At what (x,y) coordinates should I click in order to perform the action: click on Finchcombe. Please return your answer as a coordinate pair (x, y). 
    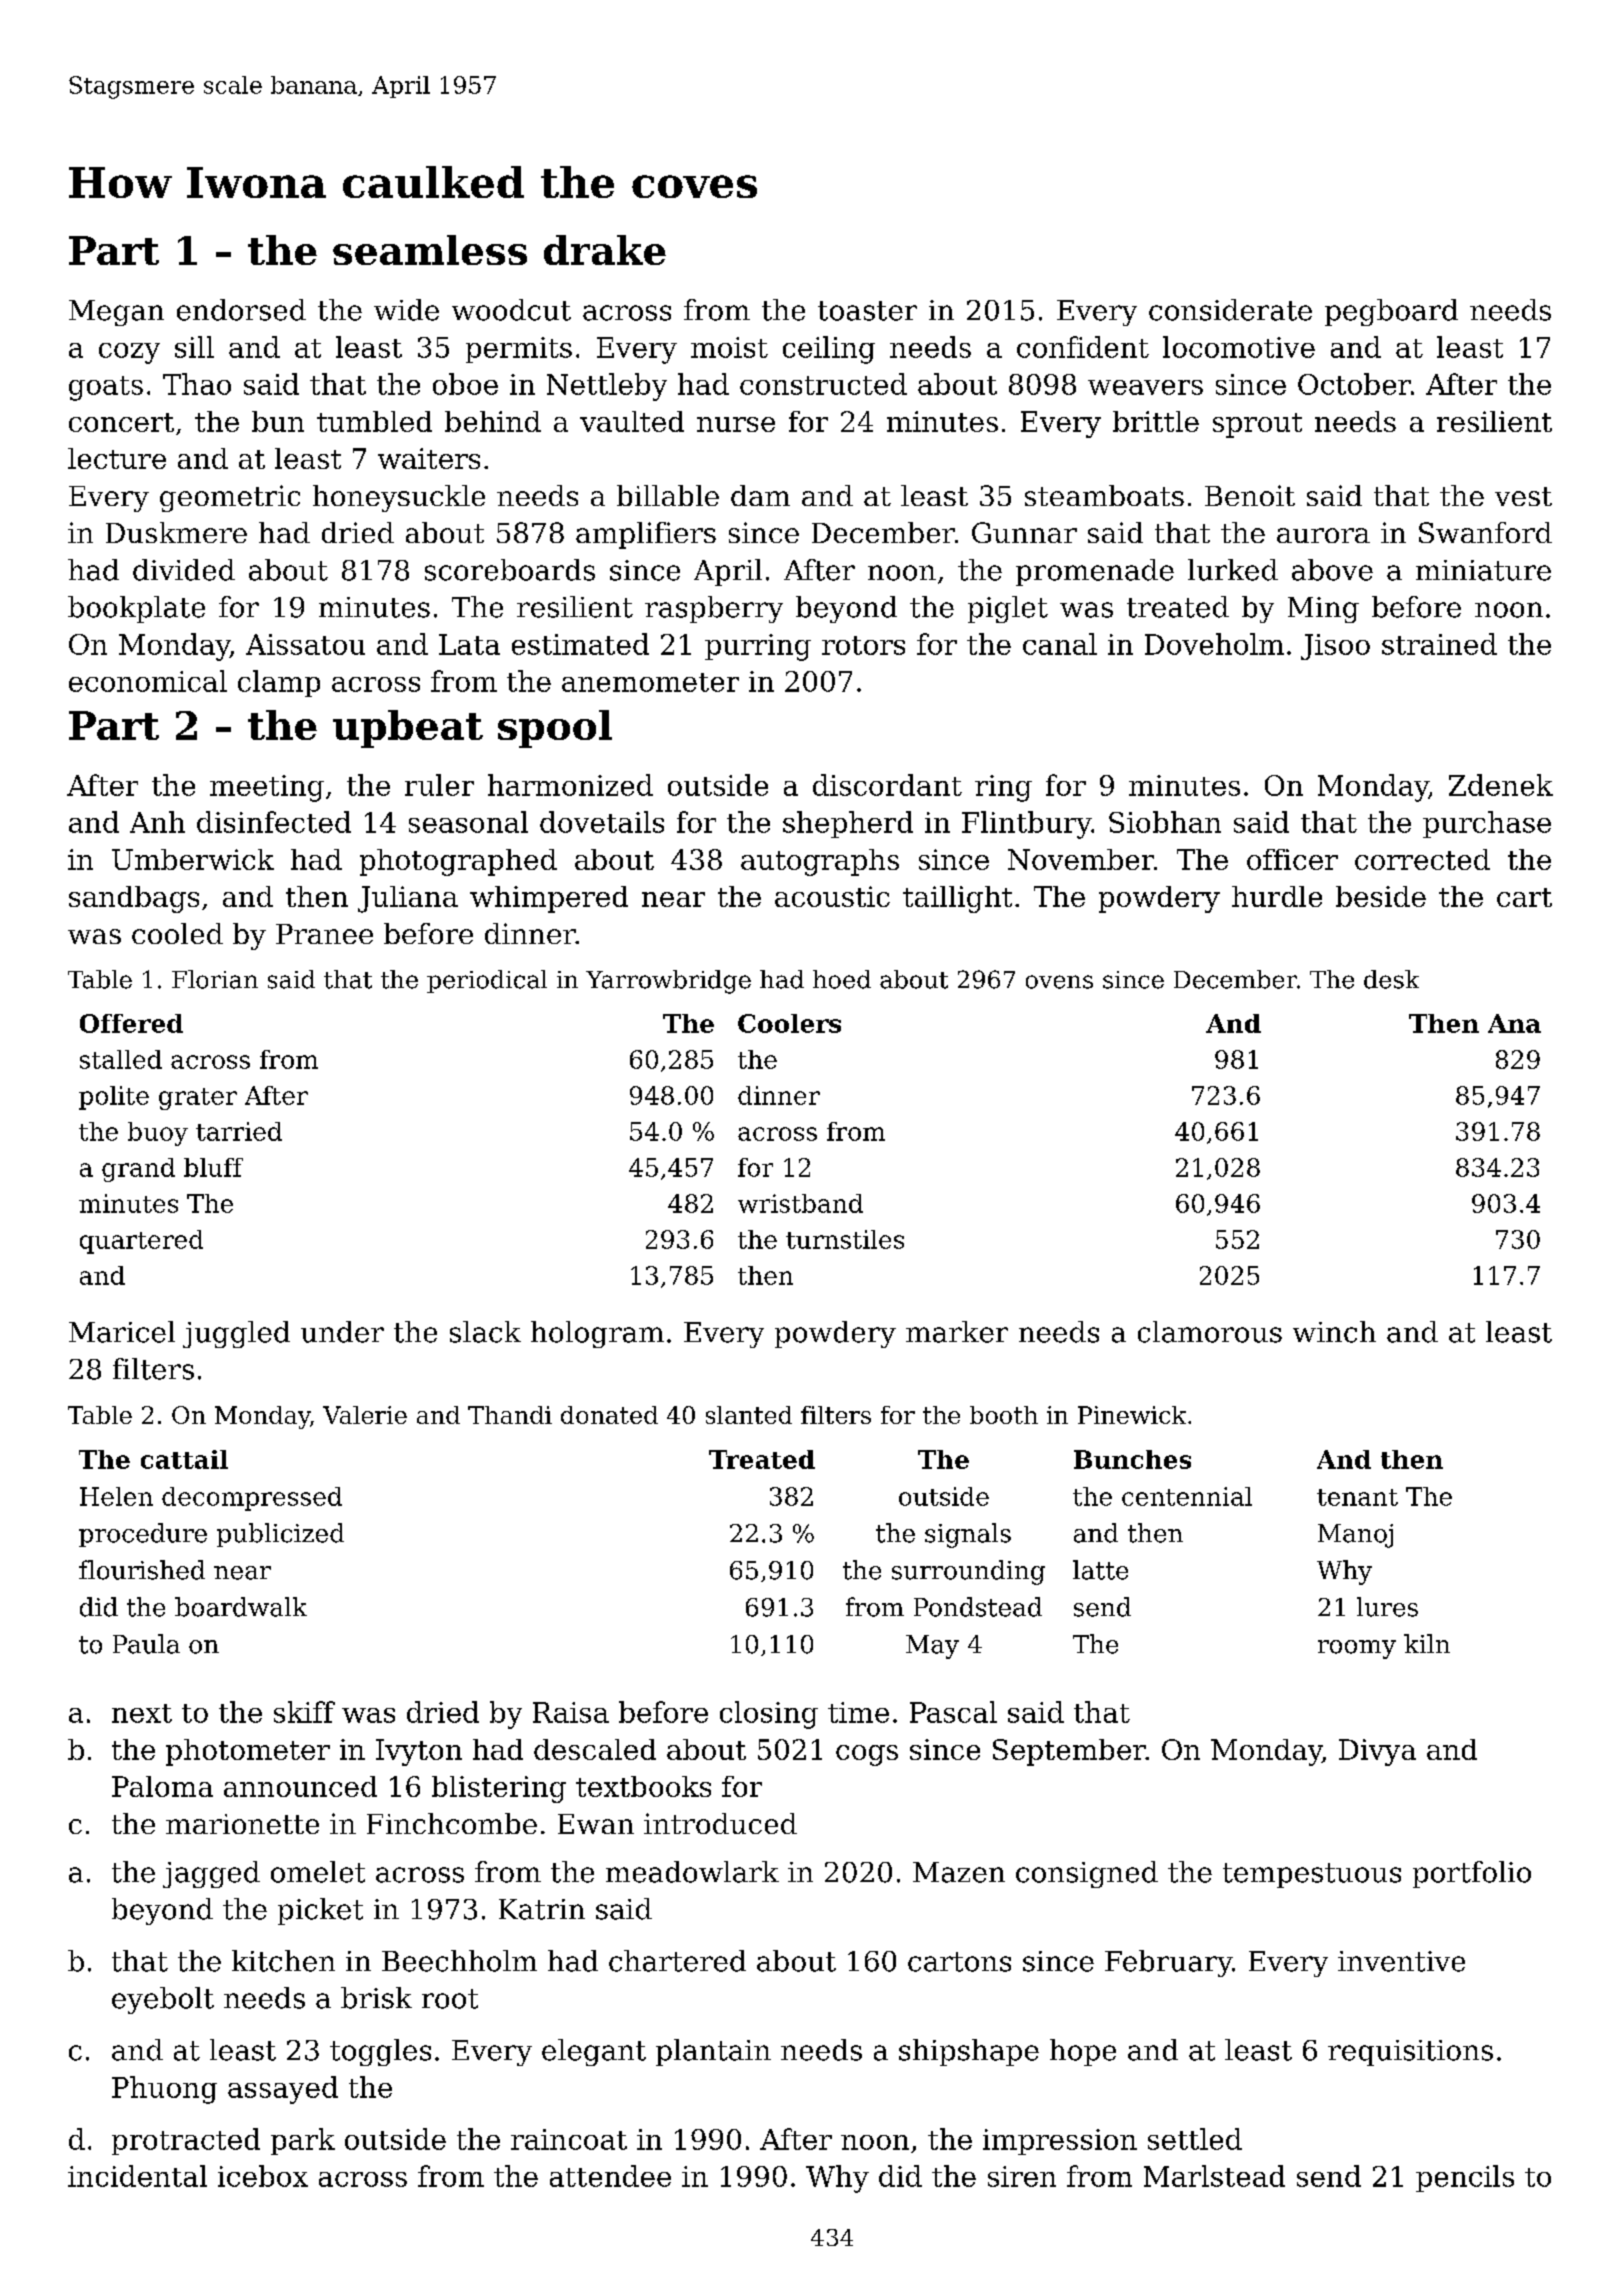
    Looking at the image, I should click on (452, 1823).
